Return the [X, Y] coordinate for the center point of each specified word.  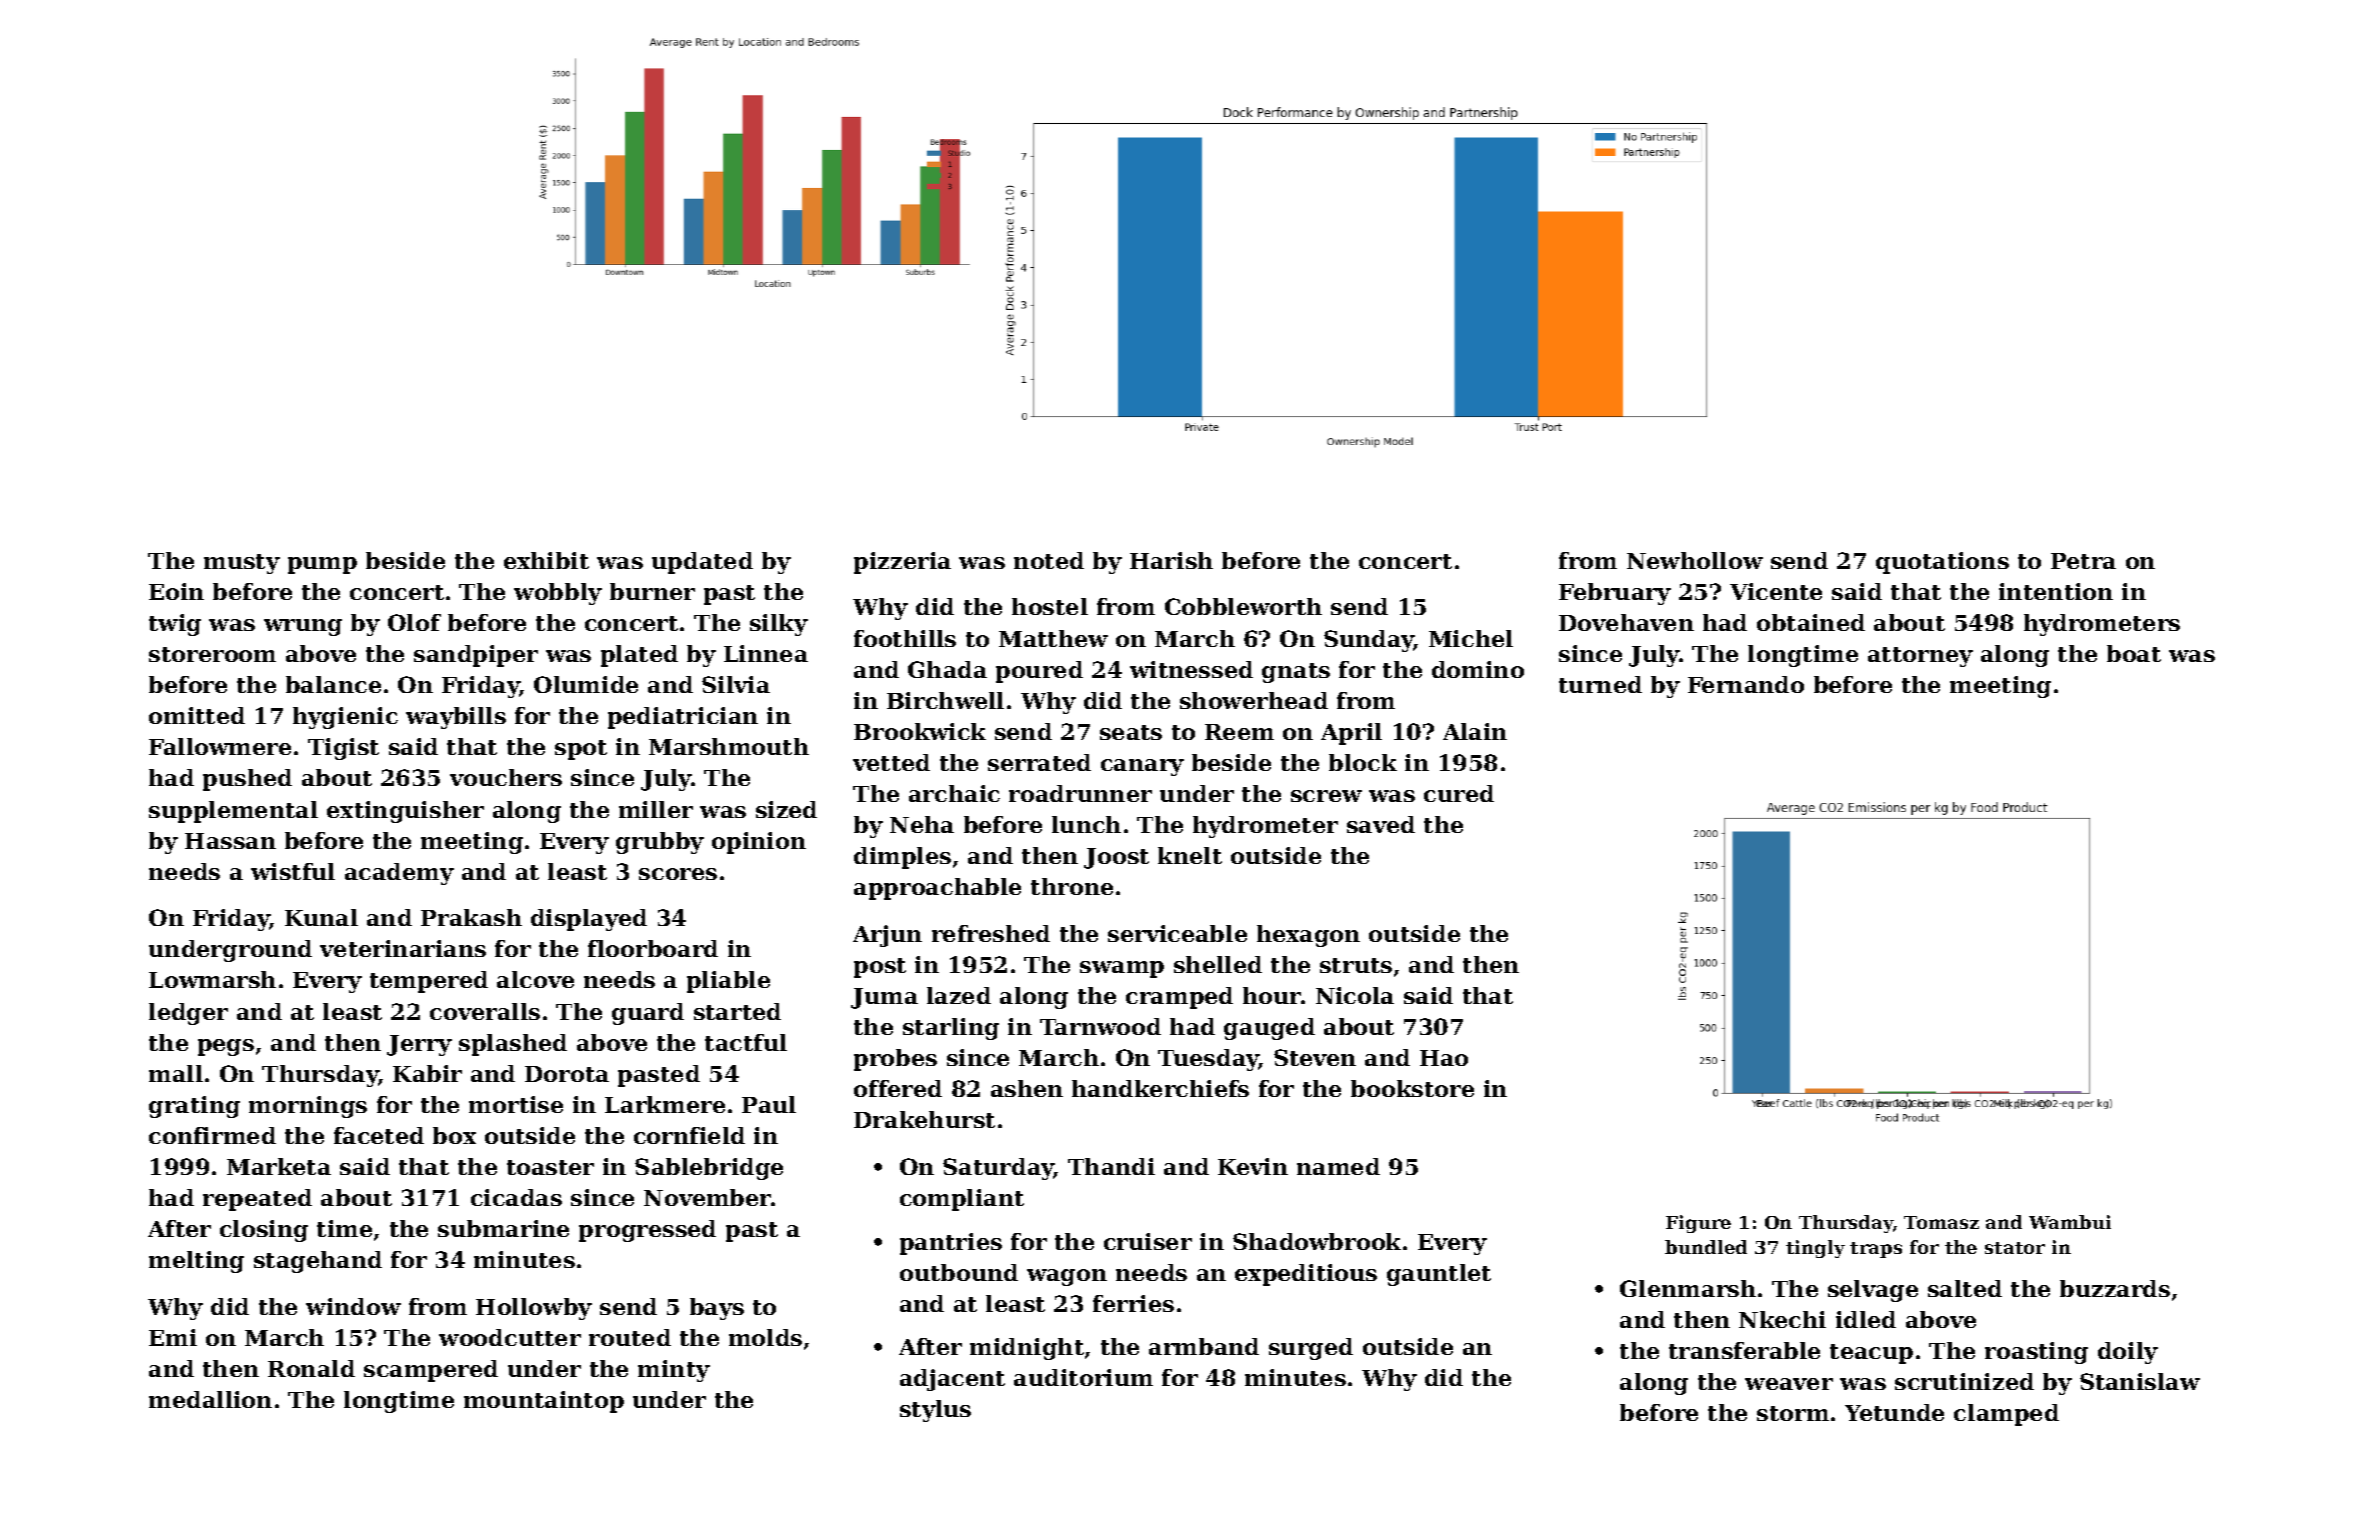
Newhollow [1695, 560]
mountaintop [544, 1402]
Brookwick [920, 731]
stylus [935, 1411]
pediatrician [683, 718]
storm [1793, 1413]
